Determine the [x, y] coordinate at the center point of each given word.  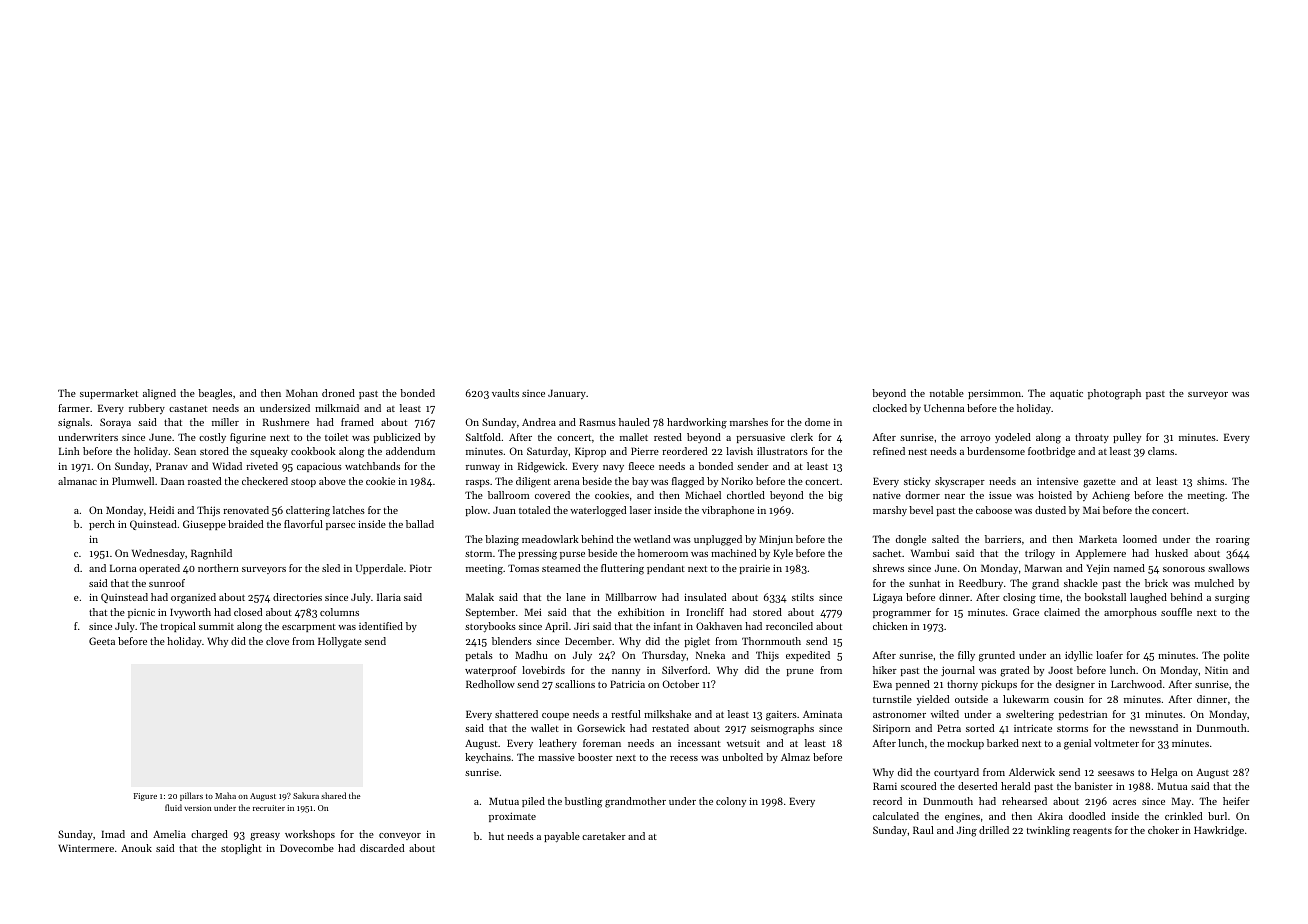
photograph [1114, 394]
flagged [688, 482]
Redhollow [490, 684]
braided [245, 524]
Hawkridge [1219, 831]
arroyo [975, 439]
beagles [215, 394]
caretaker [604, 836]
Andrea [539, 422]
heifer [1236, 801]
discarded [382, 848]
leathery [558, 744]
